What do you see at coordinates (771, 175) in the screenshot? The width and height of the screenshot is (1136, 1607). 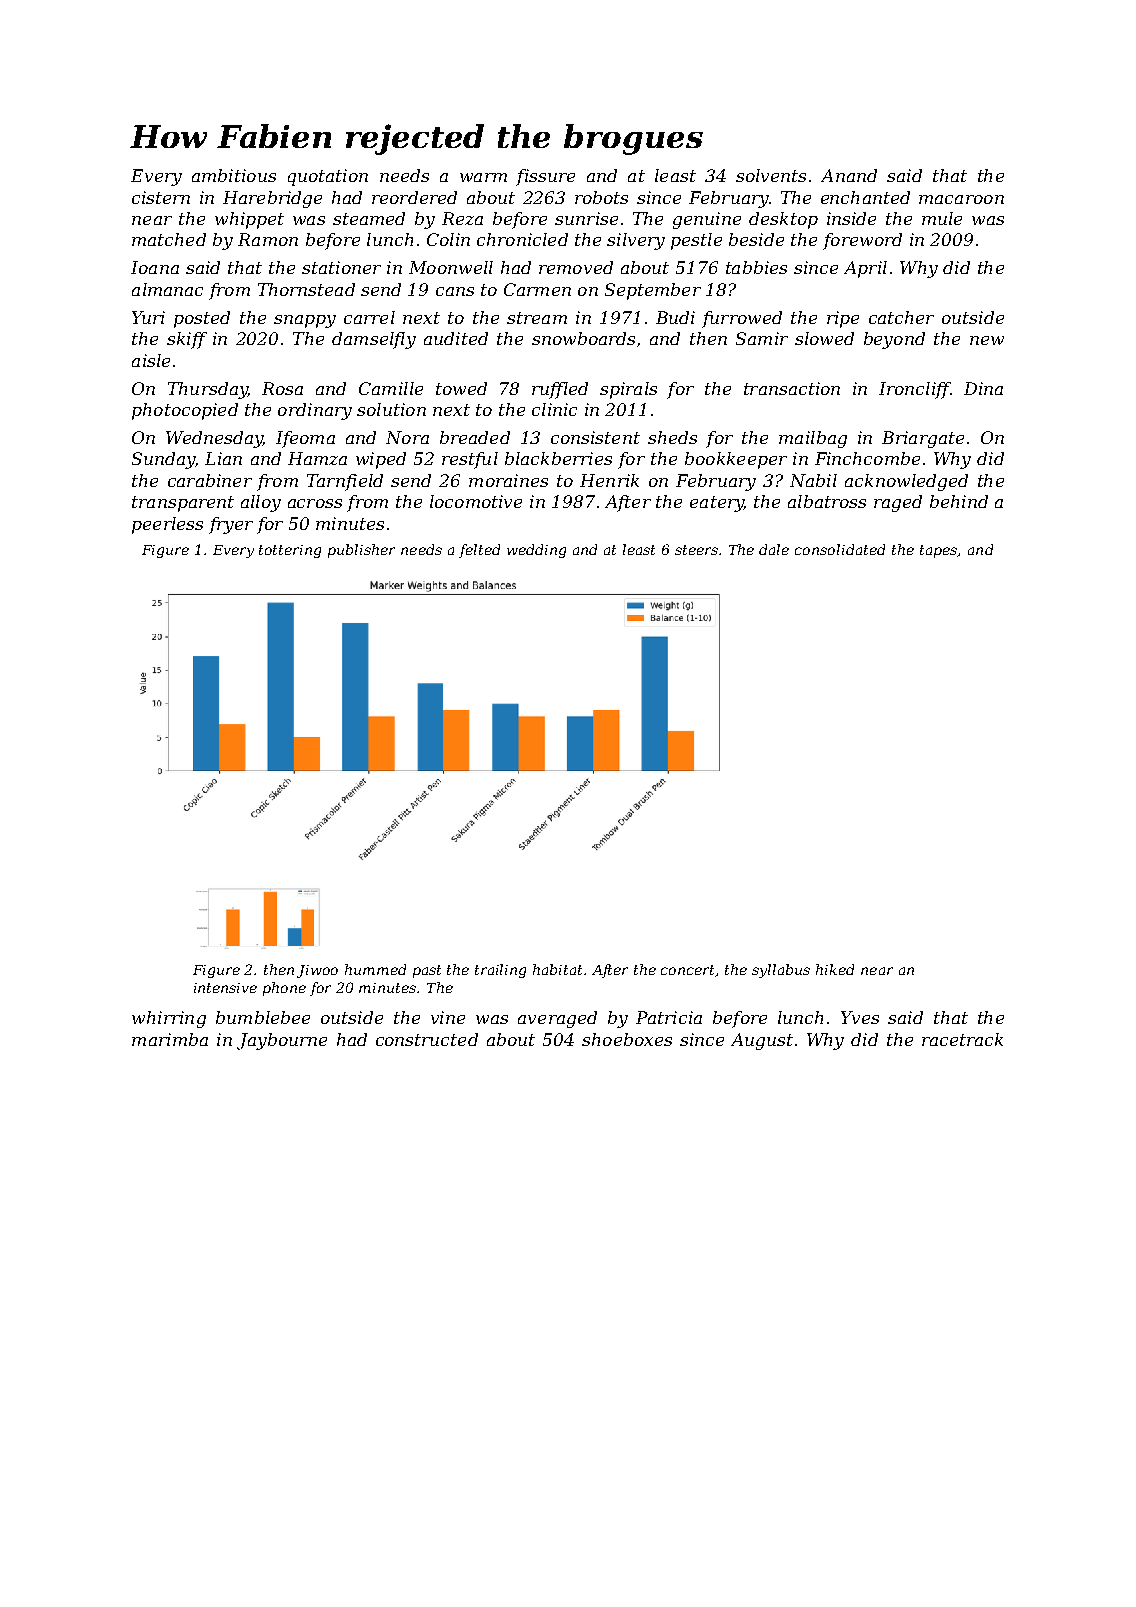 I see `solvents` at bounding box center [771, 175].
